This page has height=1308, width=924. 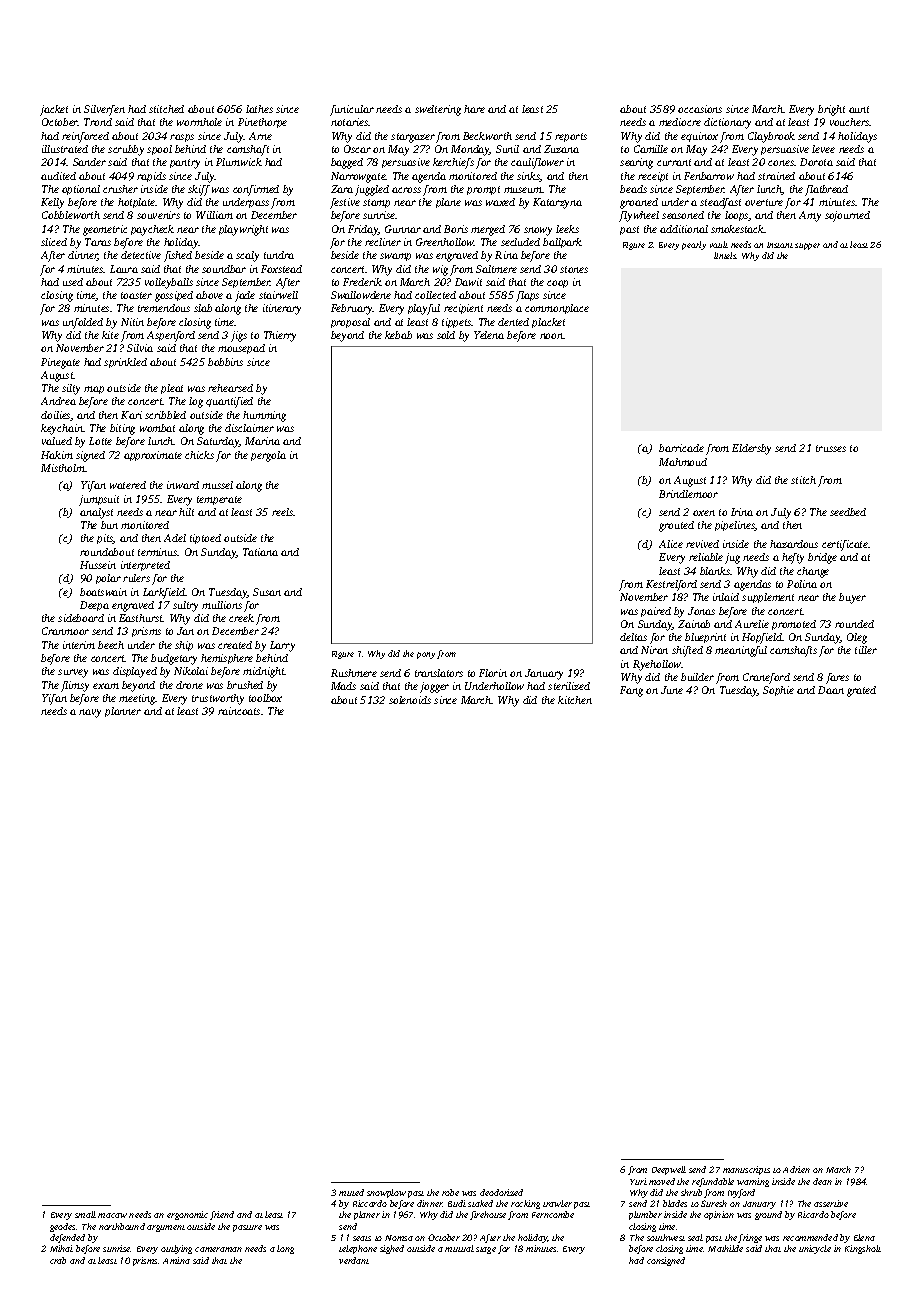 I want to click on sweltering, so click(x=438, y=110).
